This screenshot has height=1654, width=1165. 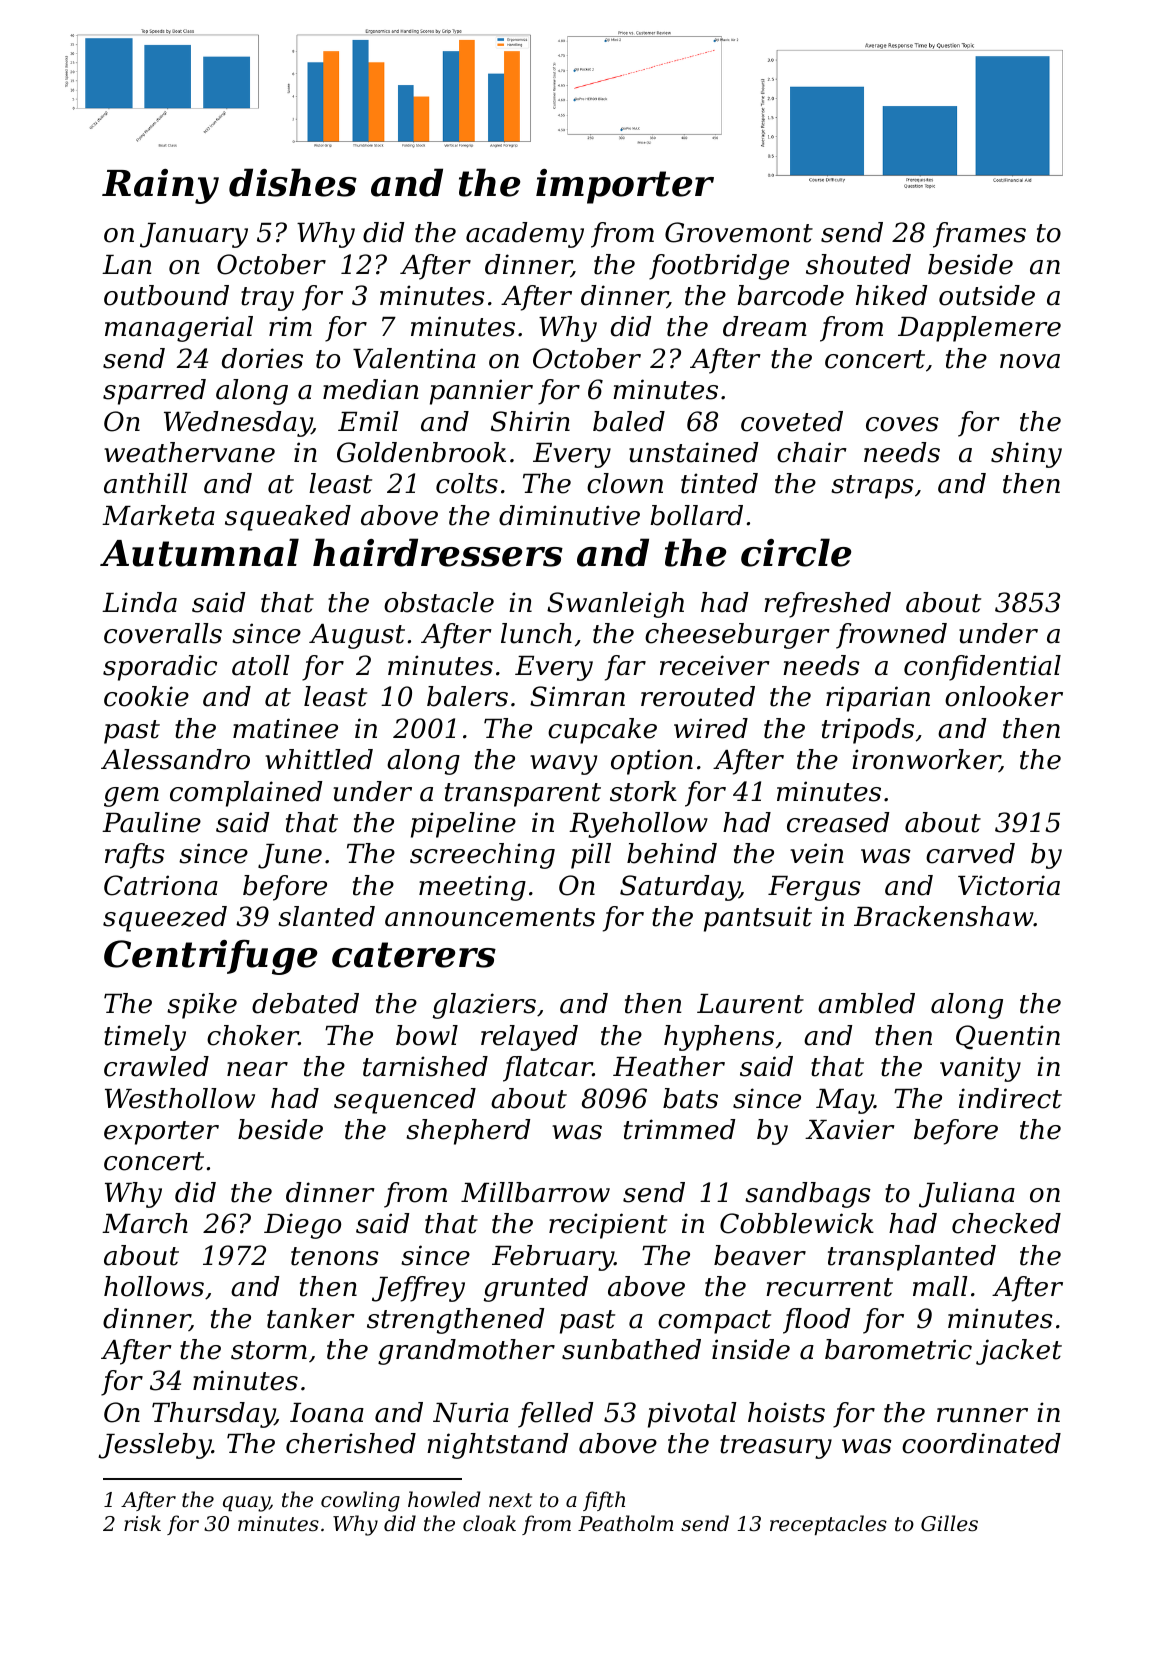 I want to click on academy, so click(x=525, y=235).
